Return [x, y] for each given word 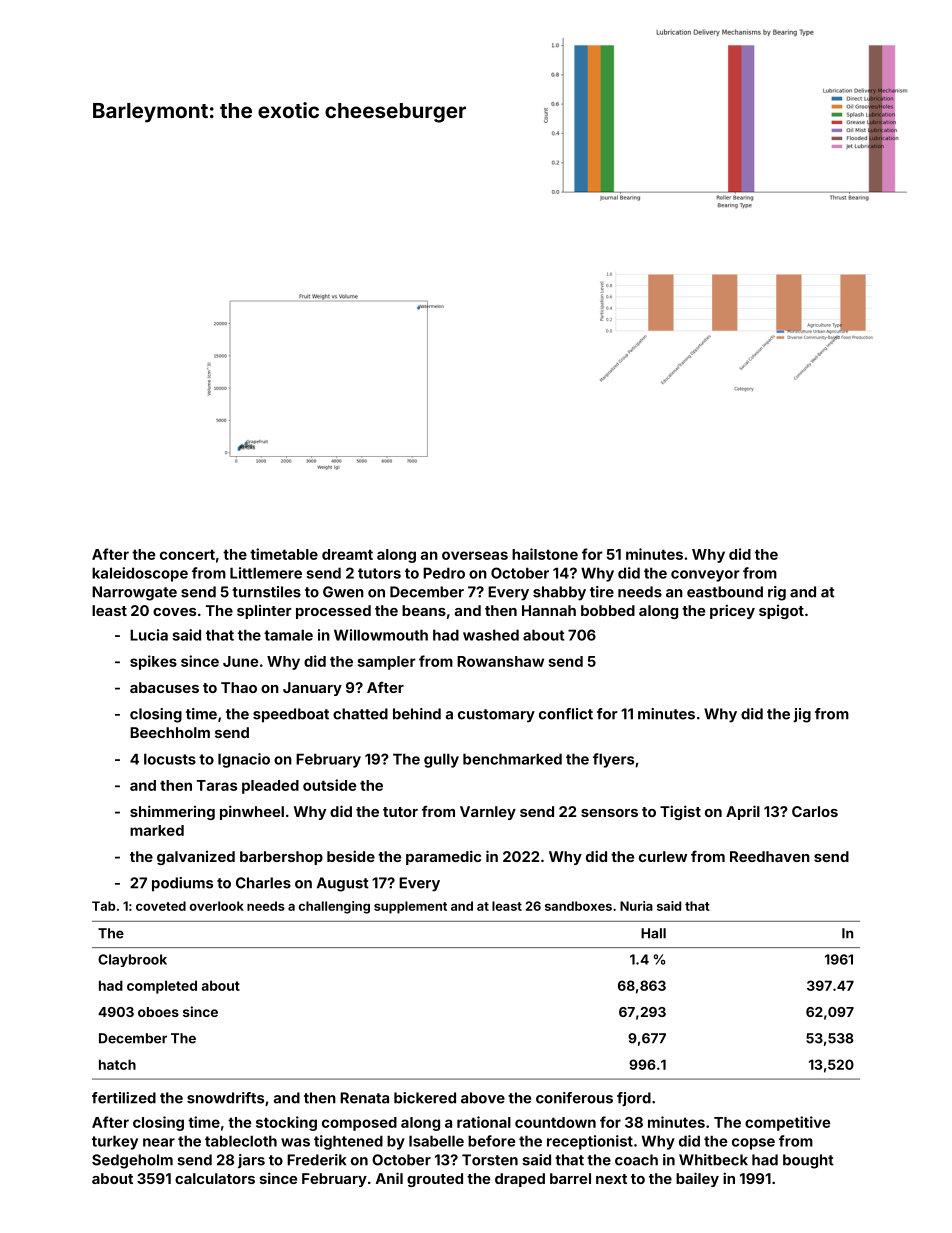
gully [441, 760]
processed [333, 612]
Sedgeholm [132, 1161]
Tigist [680, 812]
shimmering [172, 812]
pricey [732, 611]
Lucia [149, 635]
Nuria [636, 906]
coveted [161, 906]
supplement [410, 907]
